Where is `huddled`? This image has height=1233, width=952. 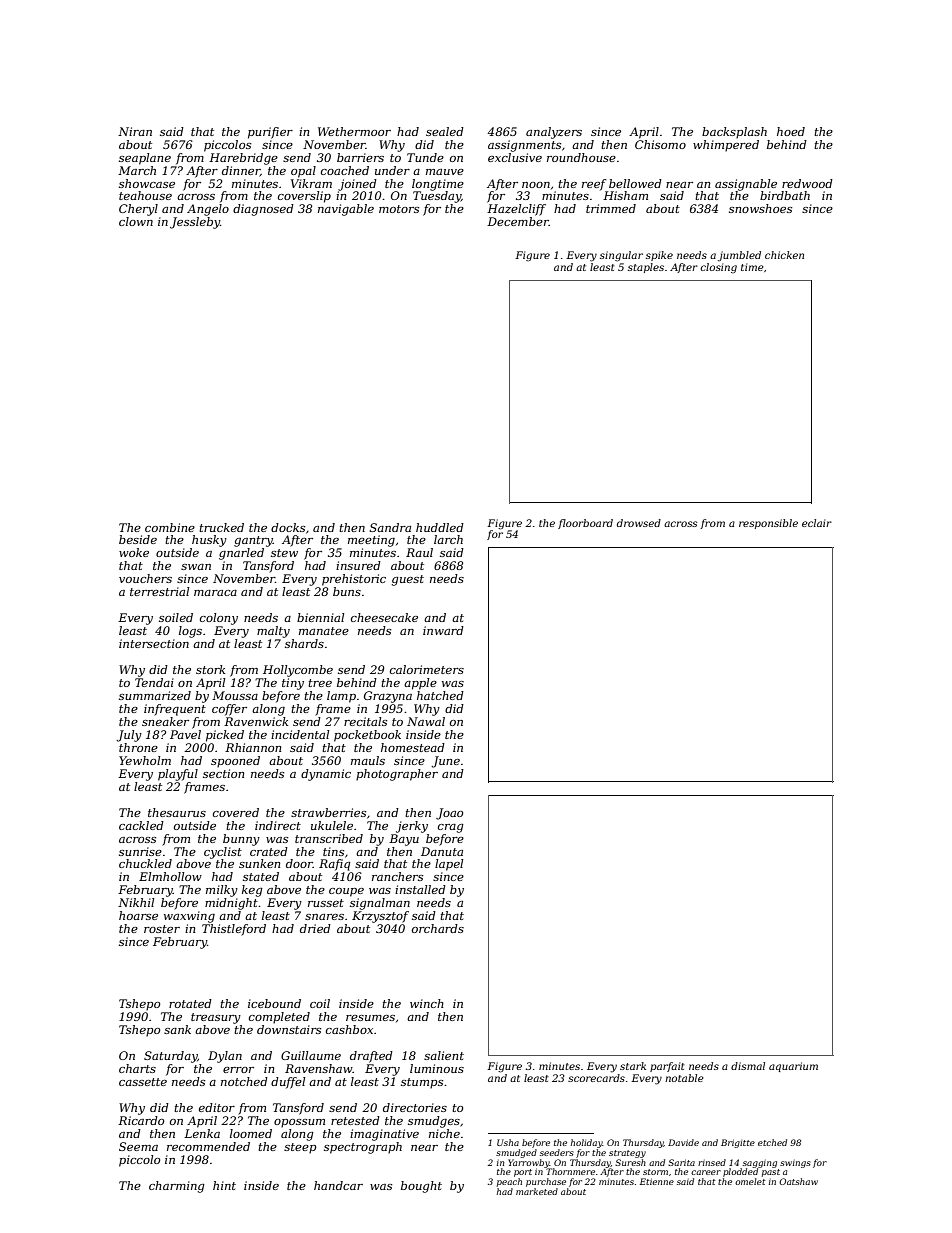 huddled is located at coordinates (440, 527).
